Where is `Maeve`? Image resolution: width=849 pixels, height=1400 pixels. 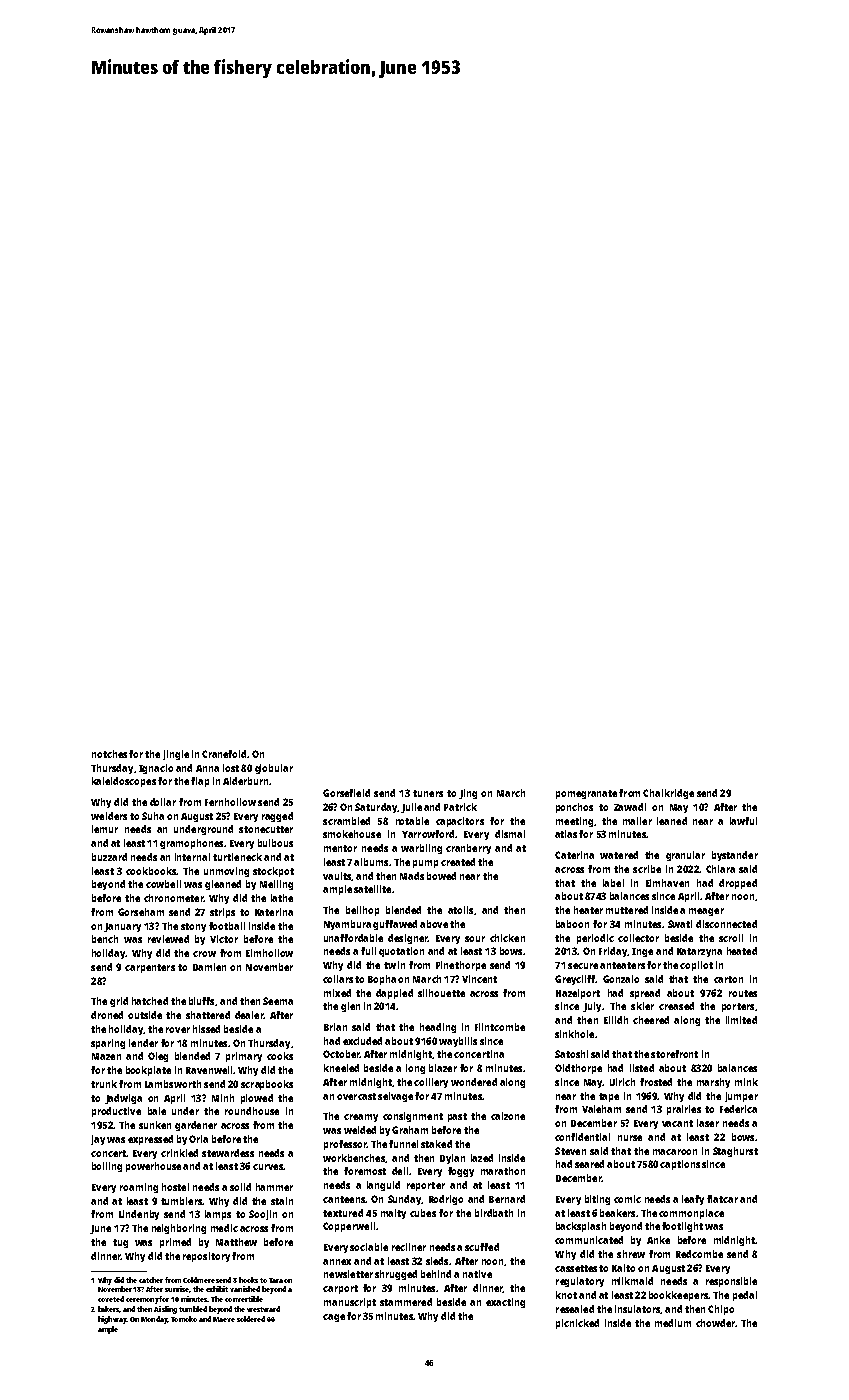
Maeve is located at coordinates (224, 1319).
